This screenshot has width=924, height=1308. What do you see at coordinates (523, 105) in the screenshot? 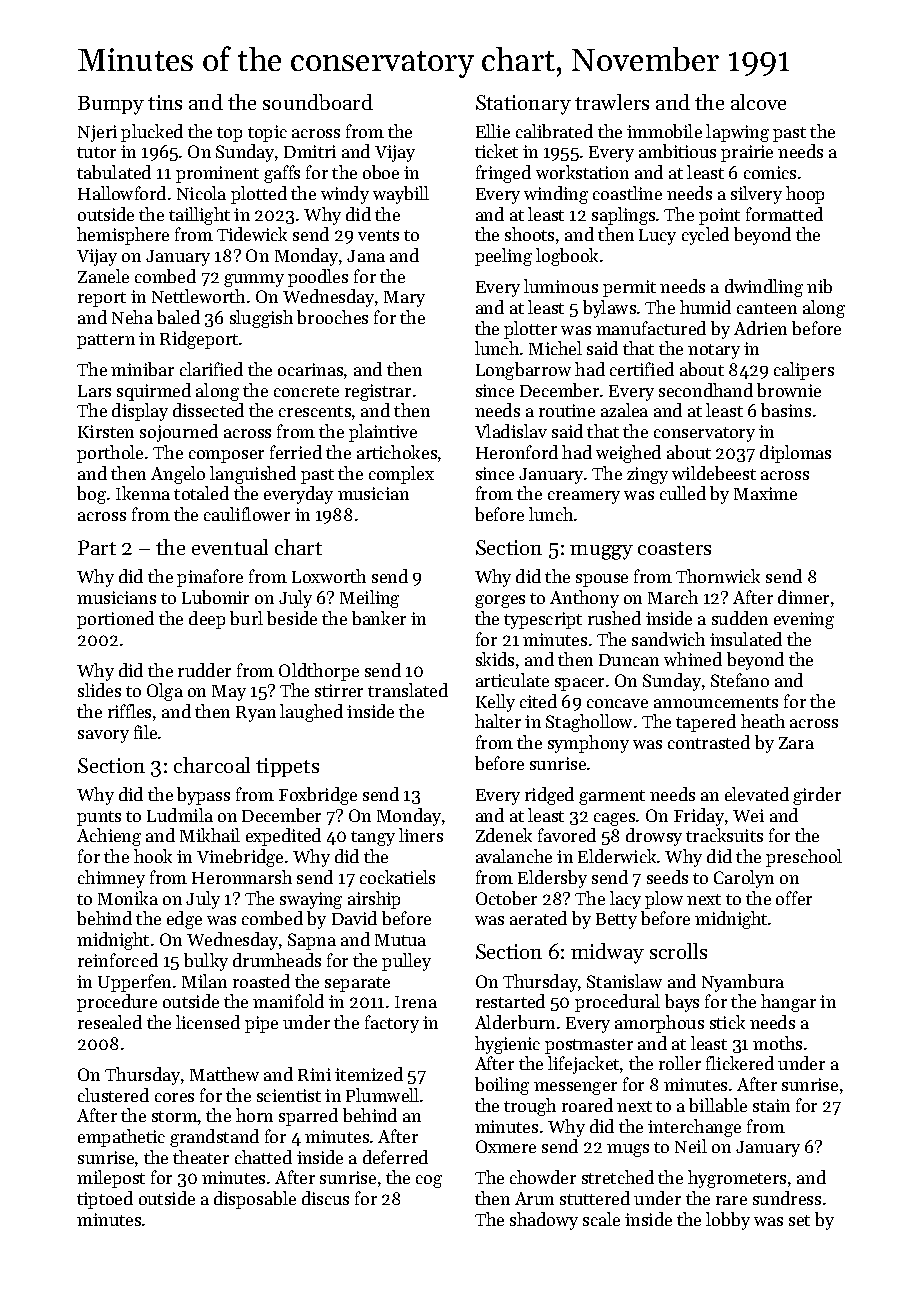
I see `Stationary` at bounding box center [523, 105].
